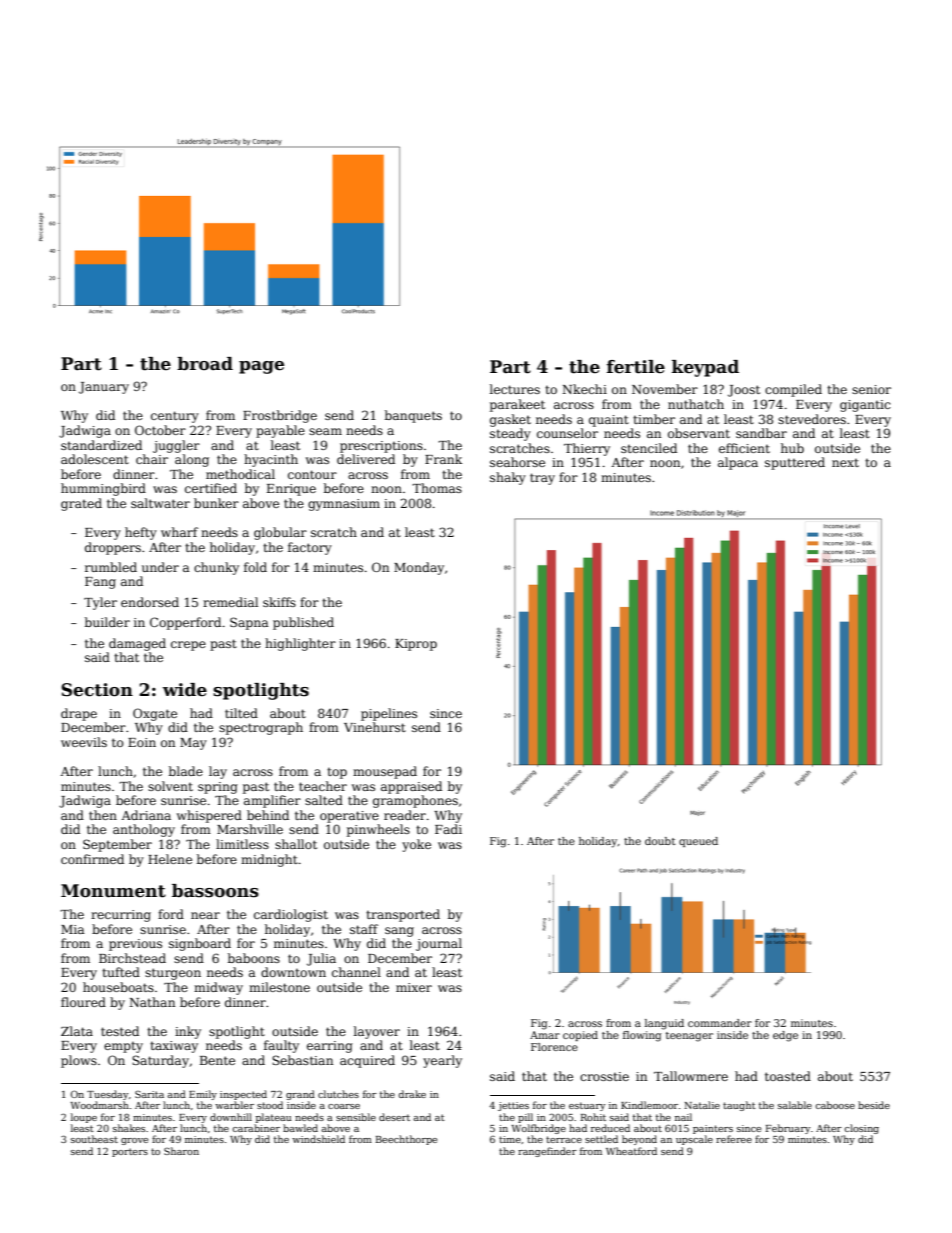  Describe the element at coordinates (205, 364) in the image. I see `broad` at that location.
